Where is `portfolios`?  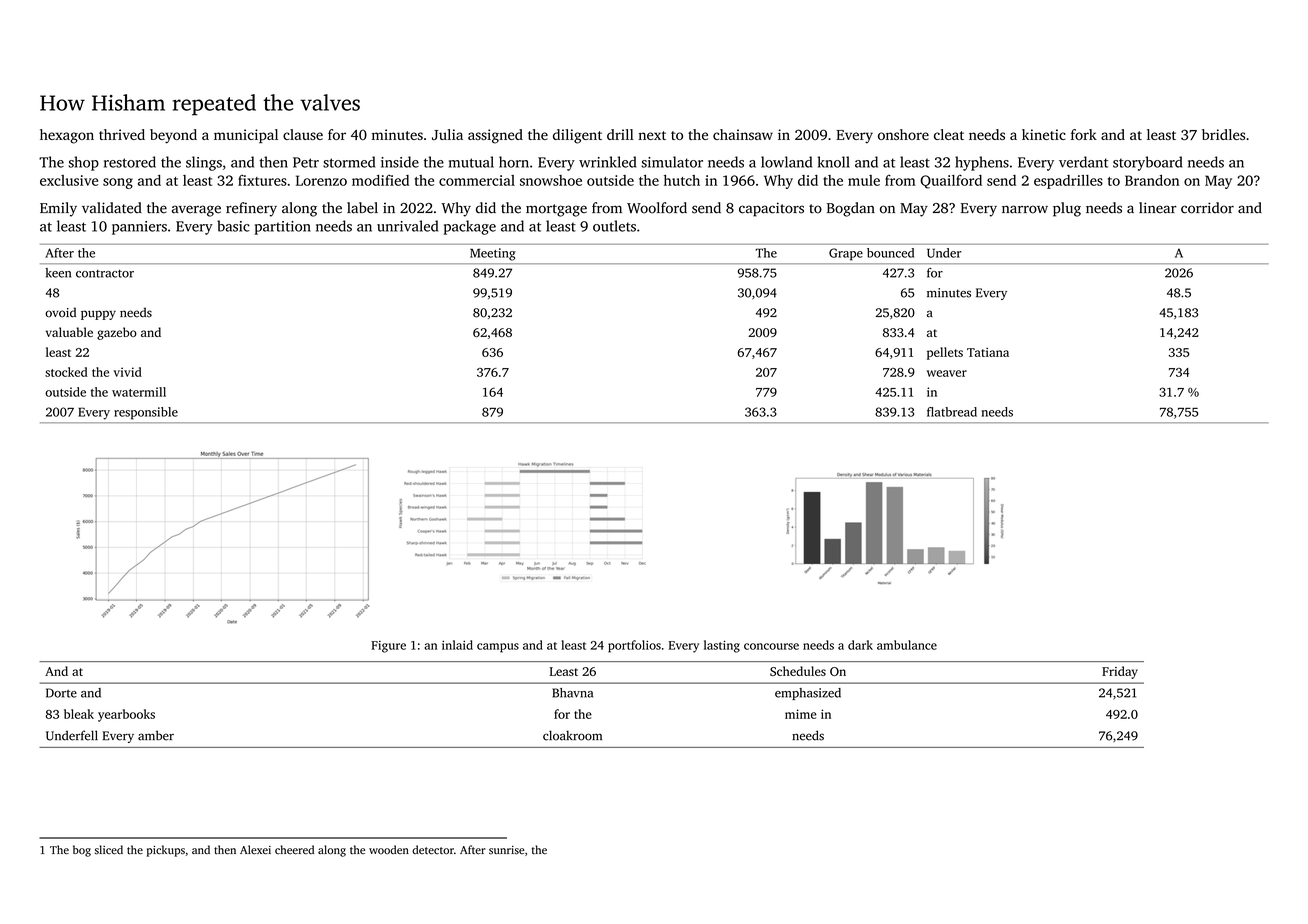 portfolios is located at coordinates (634, 646).
